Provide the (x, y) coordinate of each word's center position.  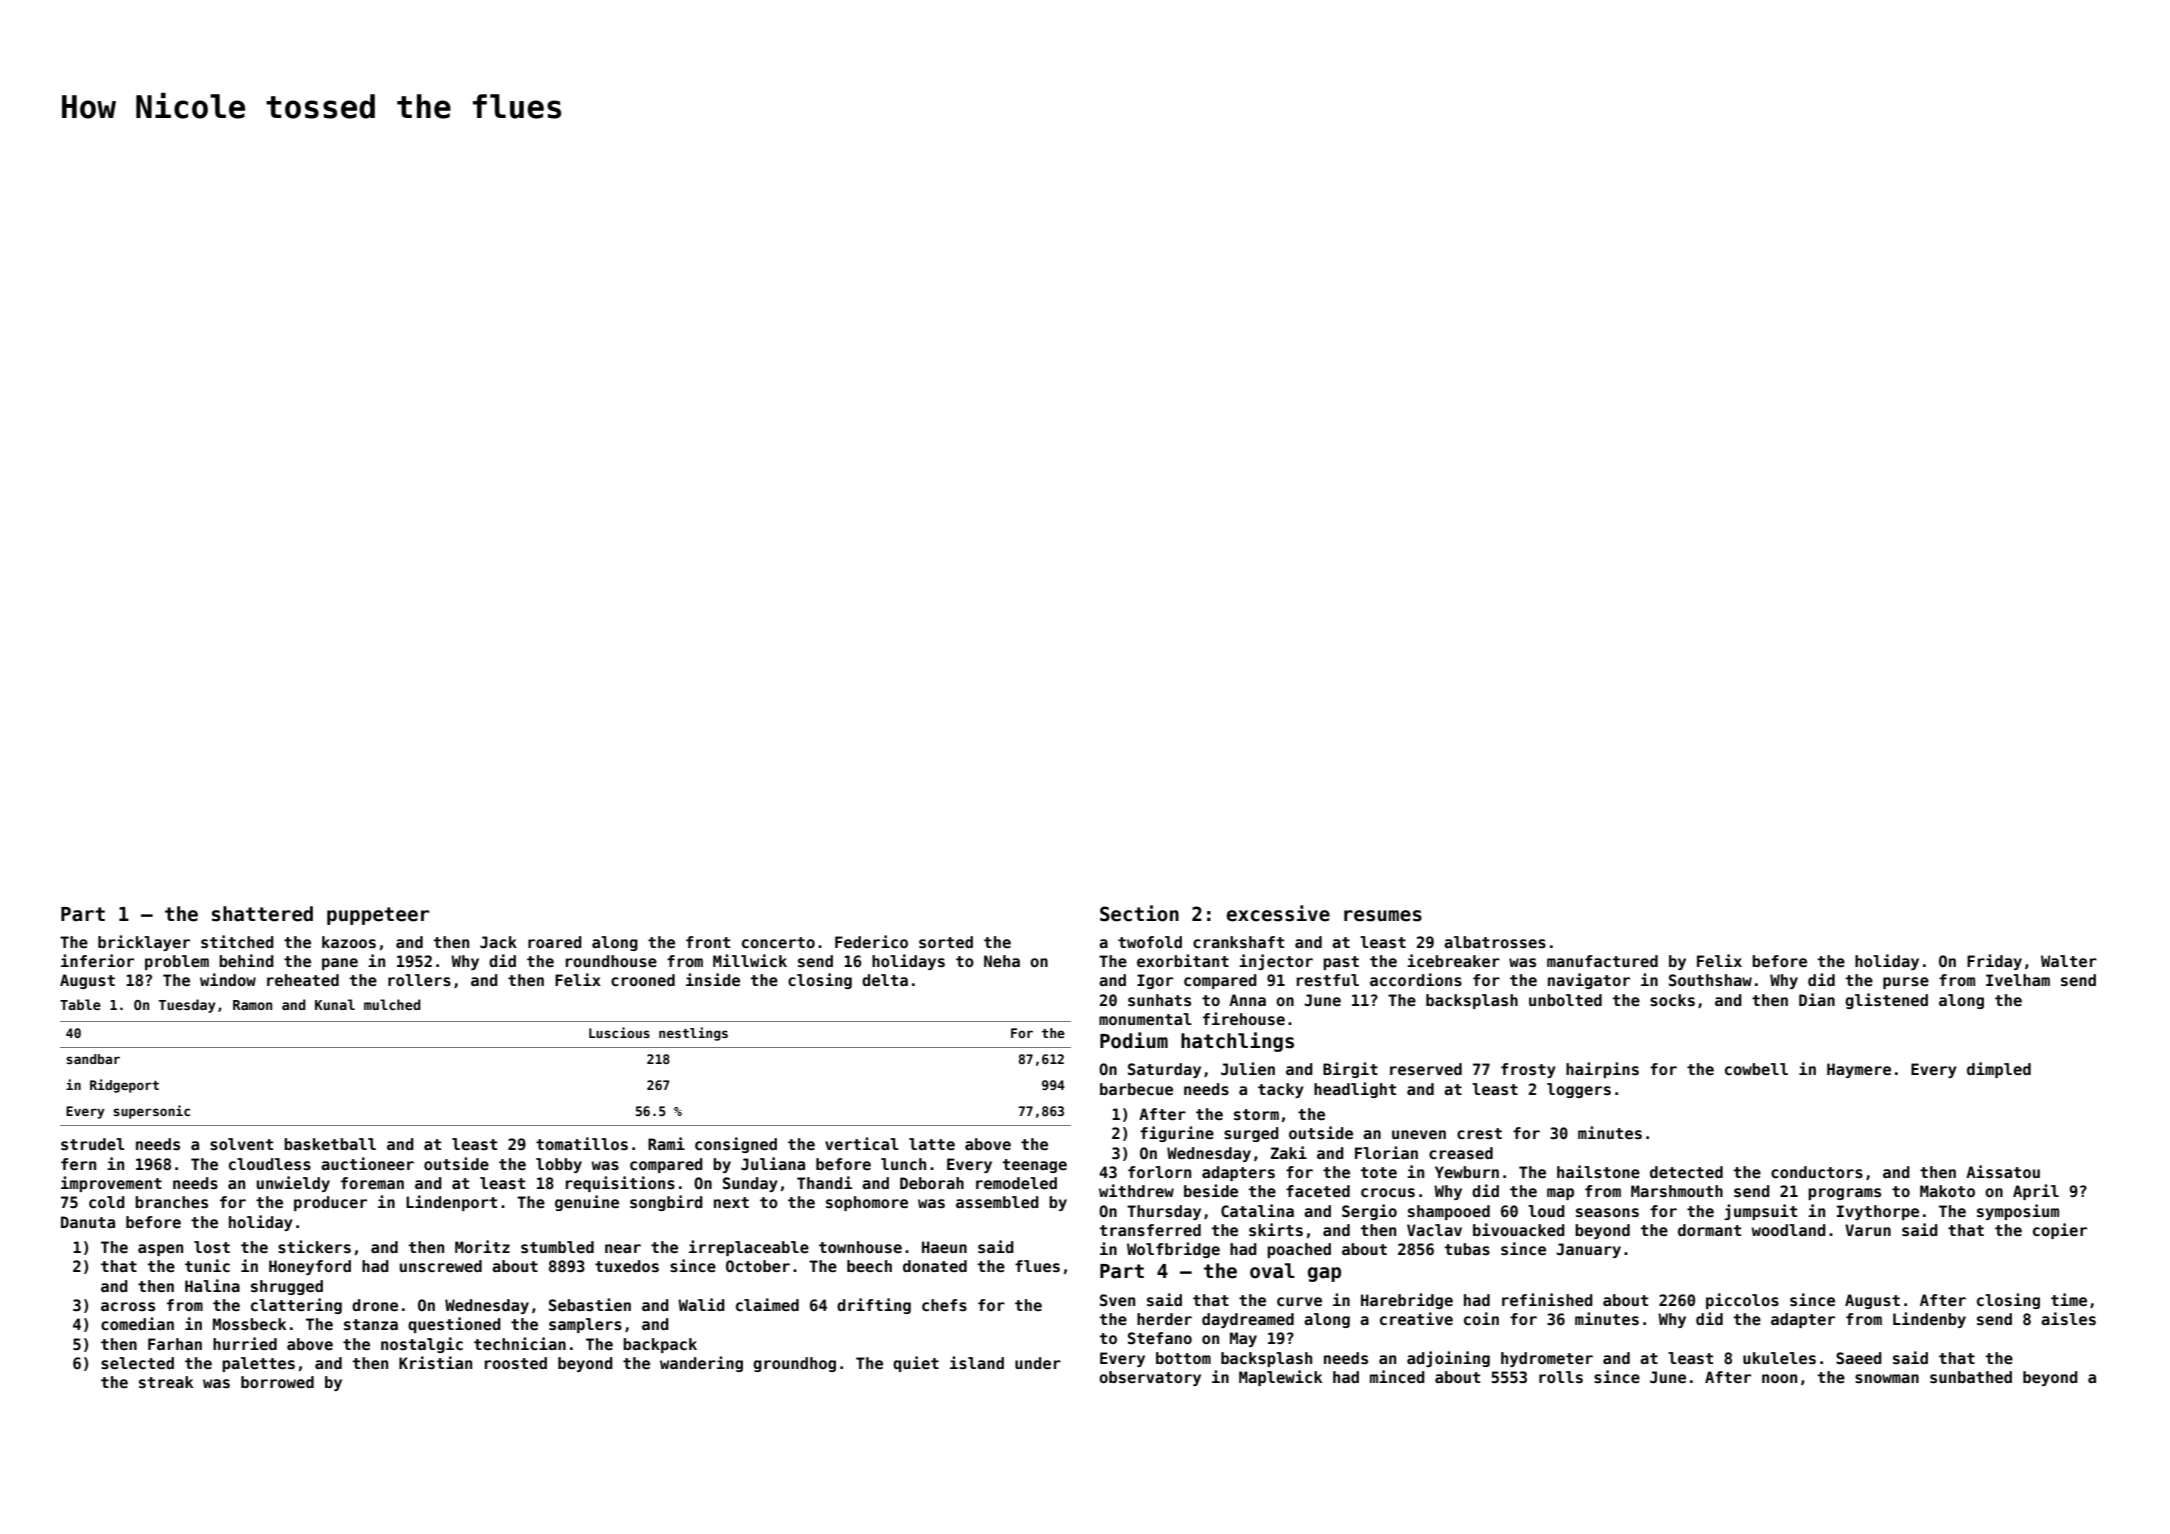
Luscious (619, 1032)
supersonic (151, 1112)
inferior (97, 960)
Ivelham (2018, 980)
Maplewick (1280, 1378)
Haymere (1859, 1070)
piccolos (1742, 1301)
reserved (1426, 1069)
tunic (207, 1265)
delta (885, 980)
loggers (1579, 1090)
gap (1324, 1274)
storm (1256, 1114)
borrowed (277, 1382)
